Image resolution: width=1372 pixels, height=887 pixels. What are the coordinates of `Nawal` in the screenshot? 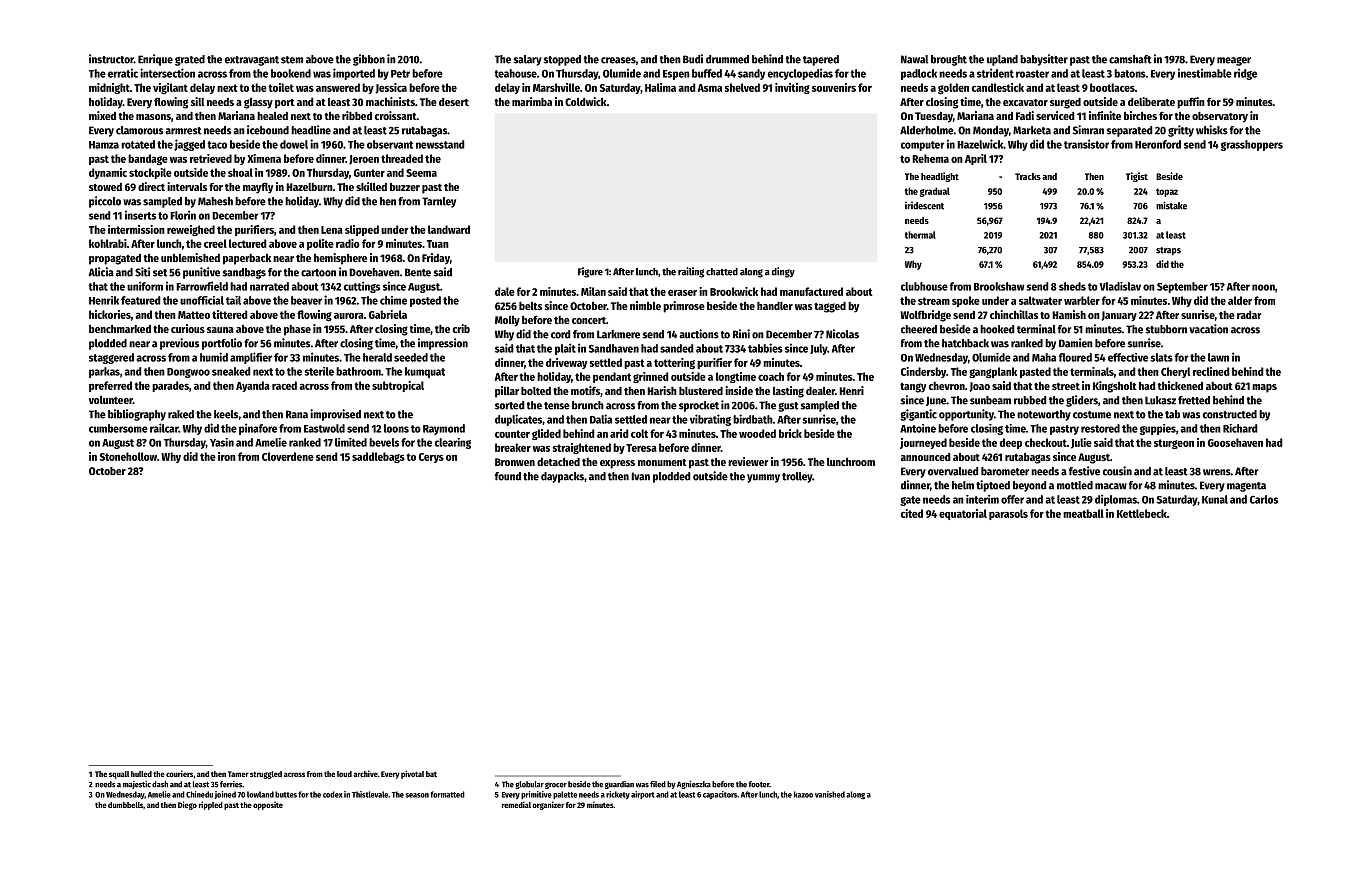 It's located at (914, 59).
